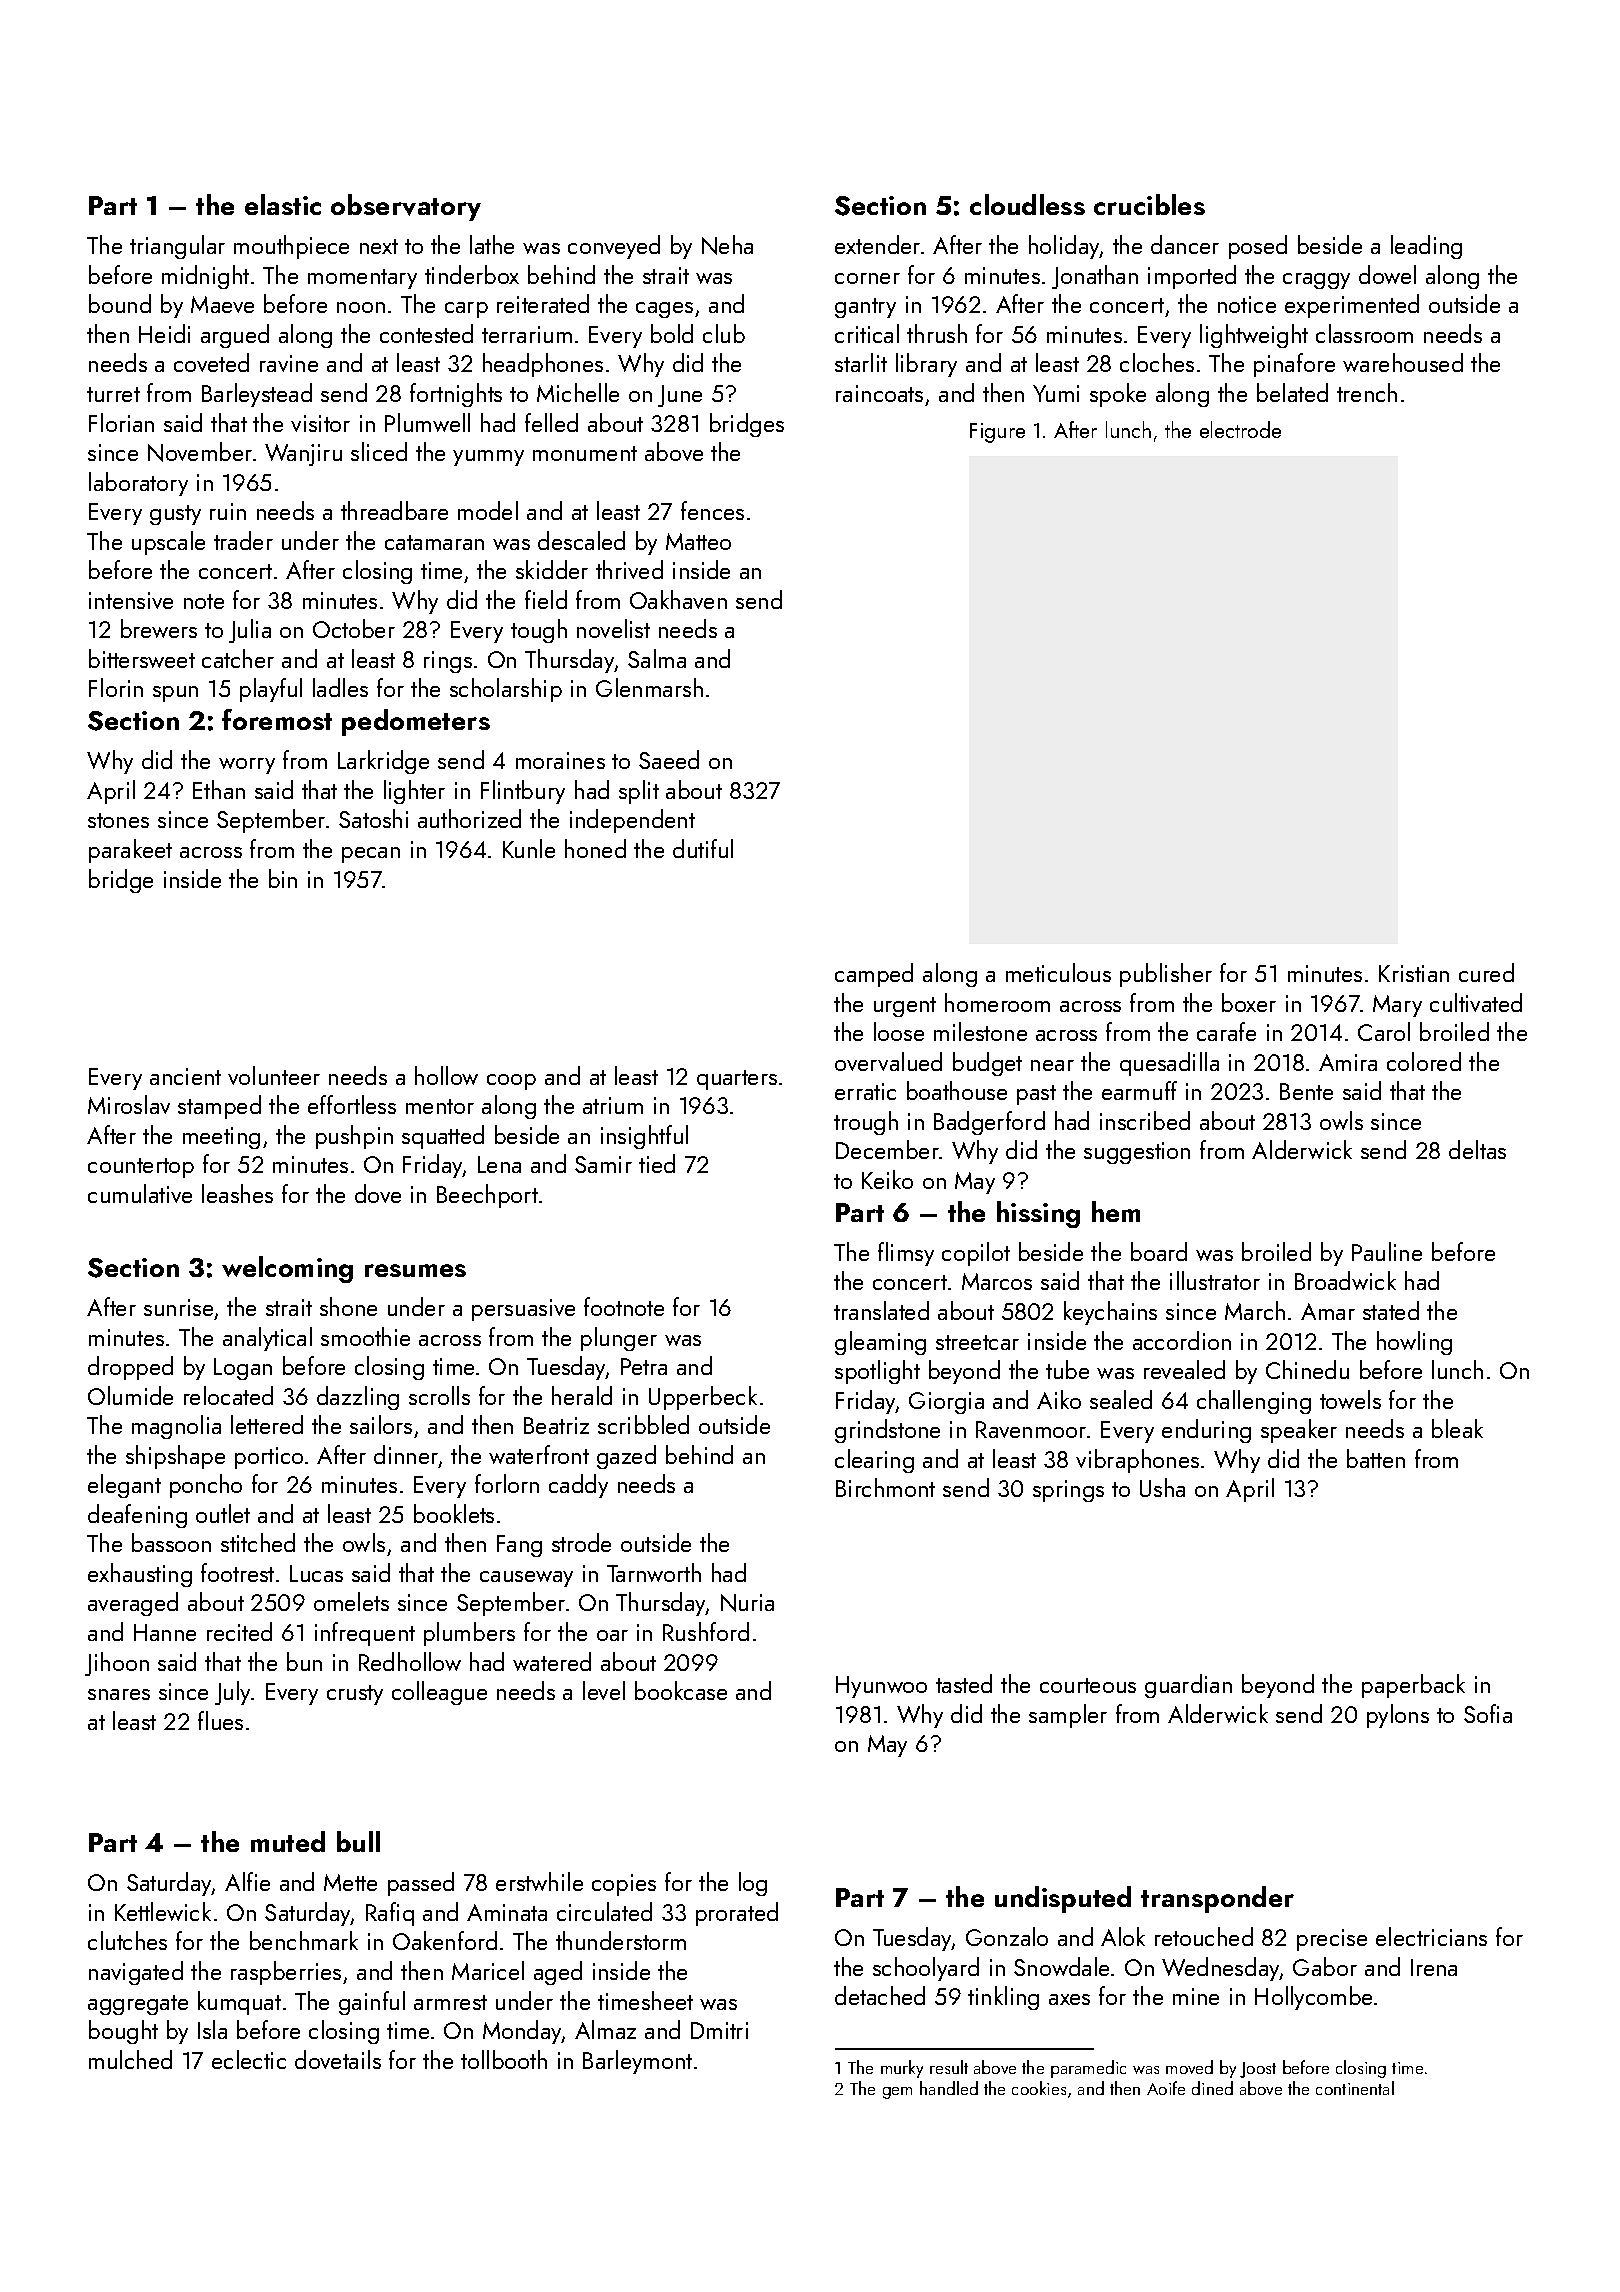 Image resolution: width=1620 pixels, height=2292 pixels. What do you see at coordinates (1367, 392) in the screenshot?
I see `trench` at bounding box center [1367, 392].
